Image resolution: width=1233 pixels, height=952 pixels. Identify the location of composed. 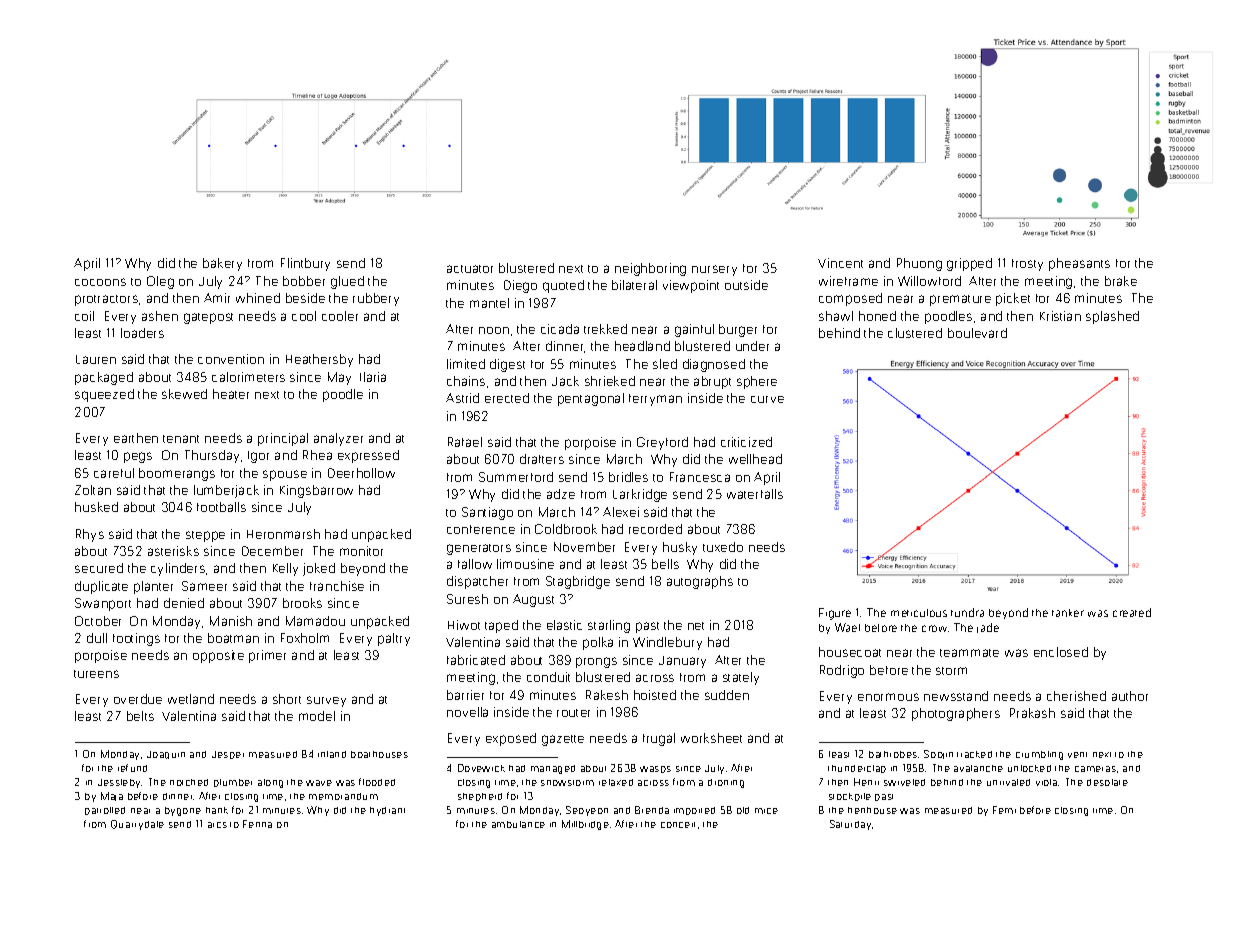
(850, 299).
